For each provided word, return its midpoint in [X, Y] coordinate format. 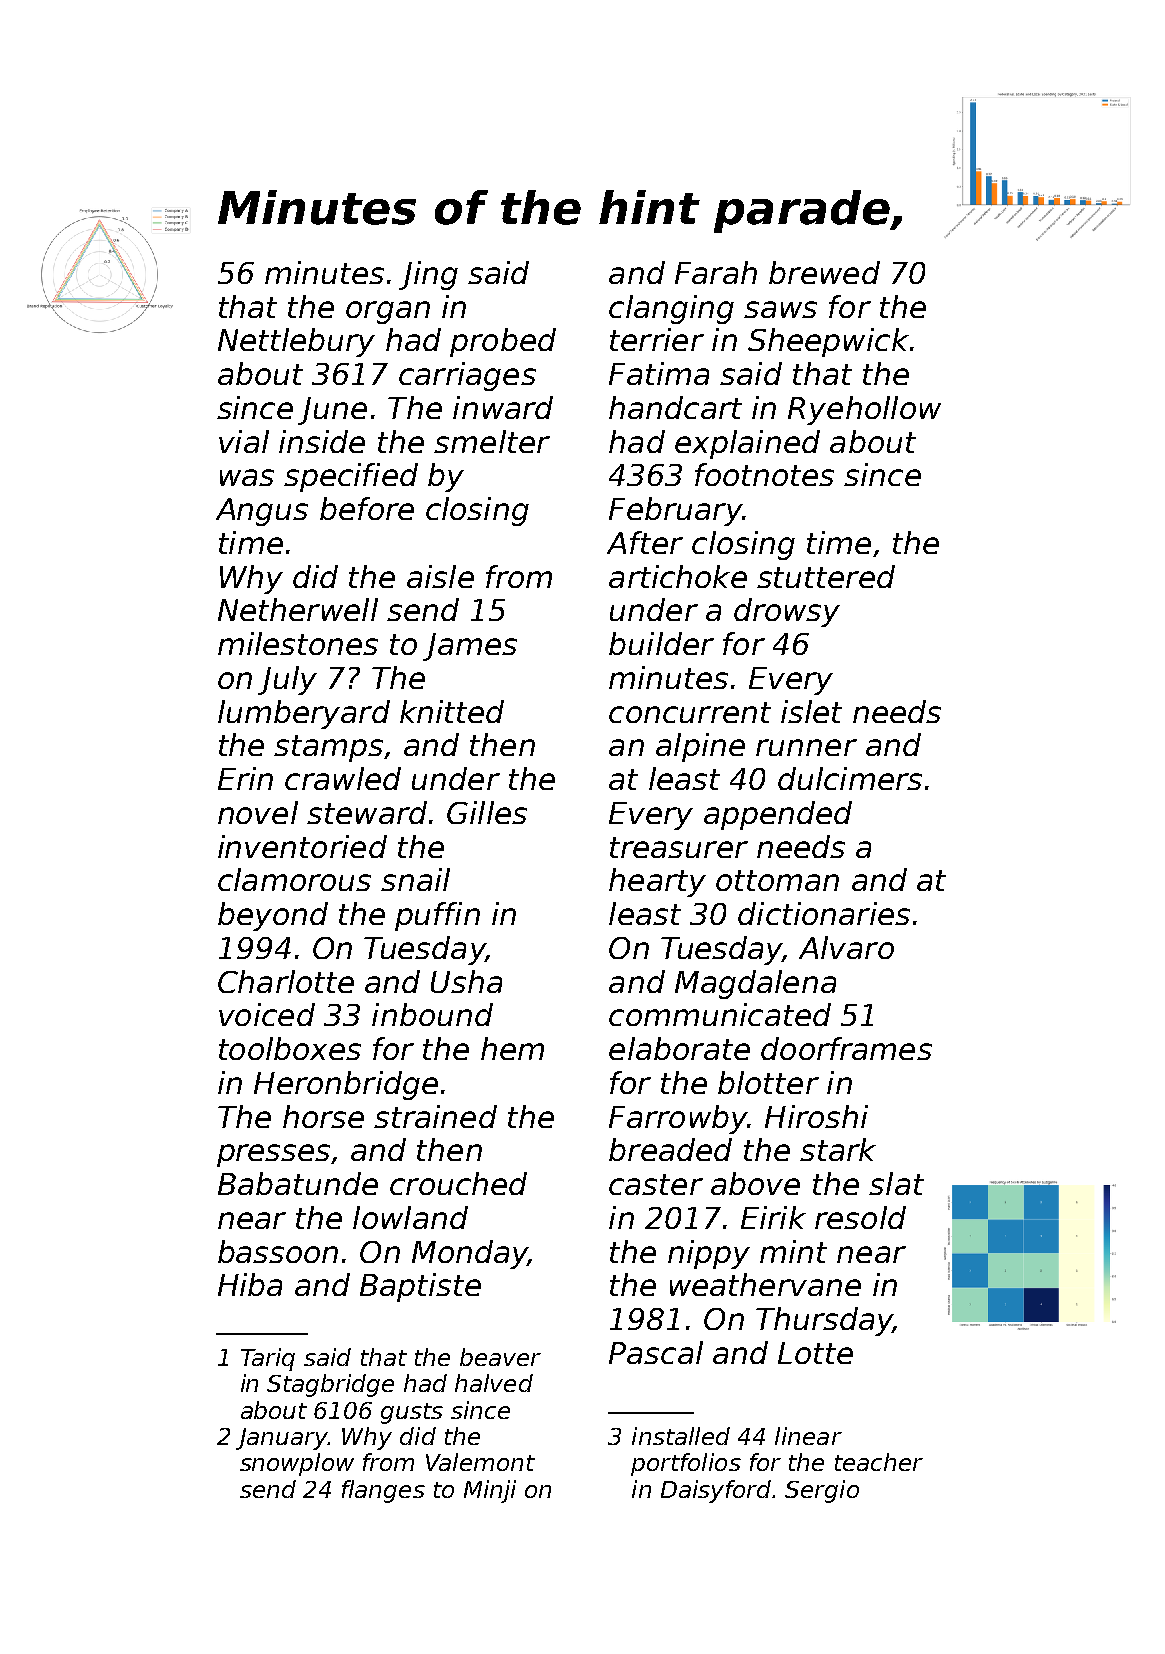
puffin [437, 916]
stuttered [826, 576]
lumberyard [304, 714]
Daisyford [716, 1491]
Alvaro [846, 947]
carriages [467, 376]
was [247, 477]
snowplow [297, 1464]
